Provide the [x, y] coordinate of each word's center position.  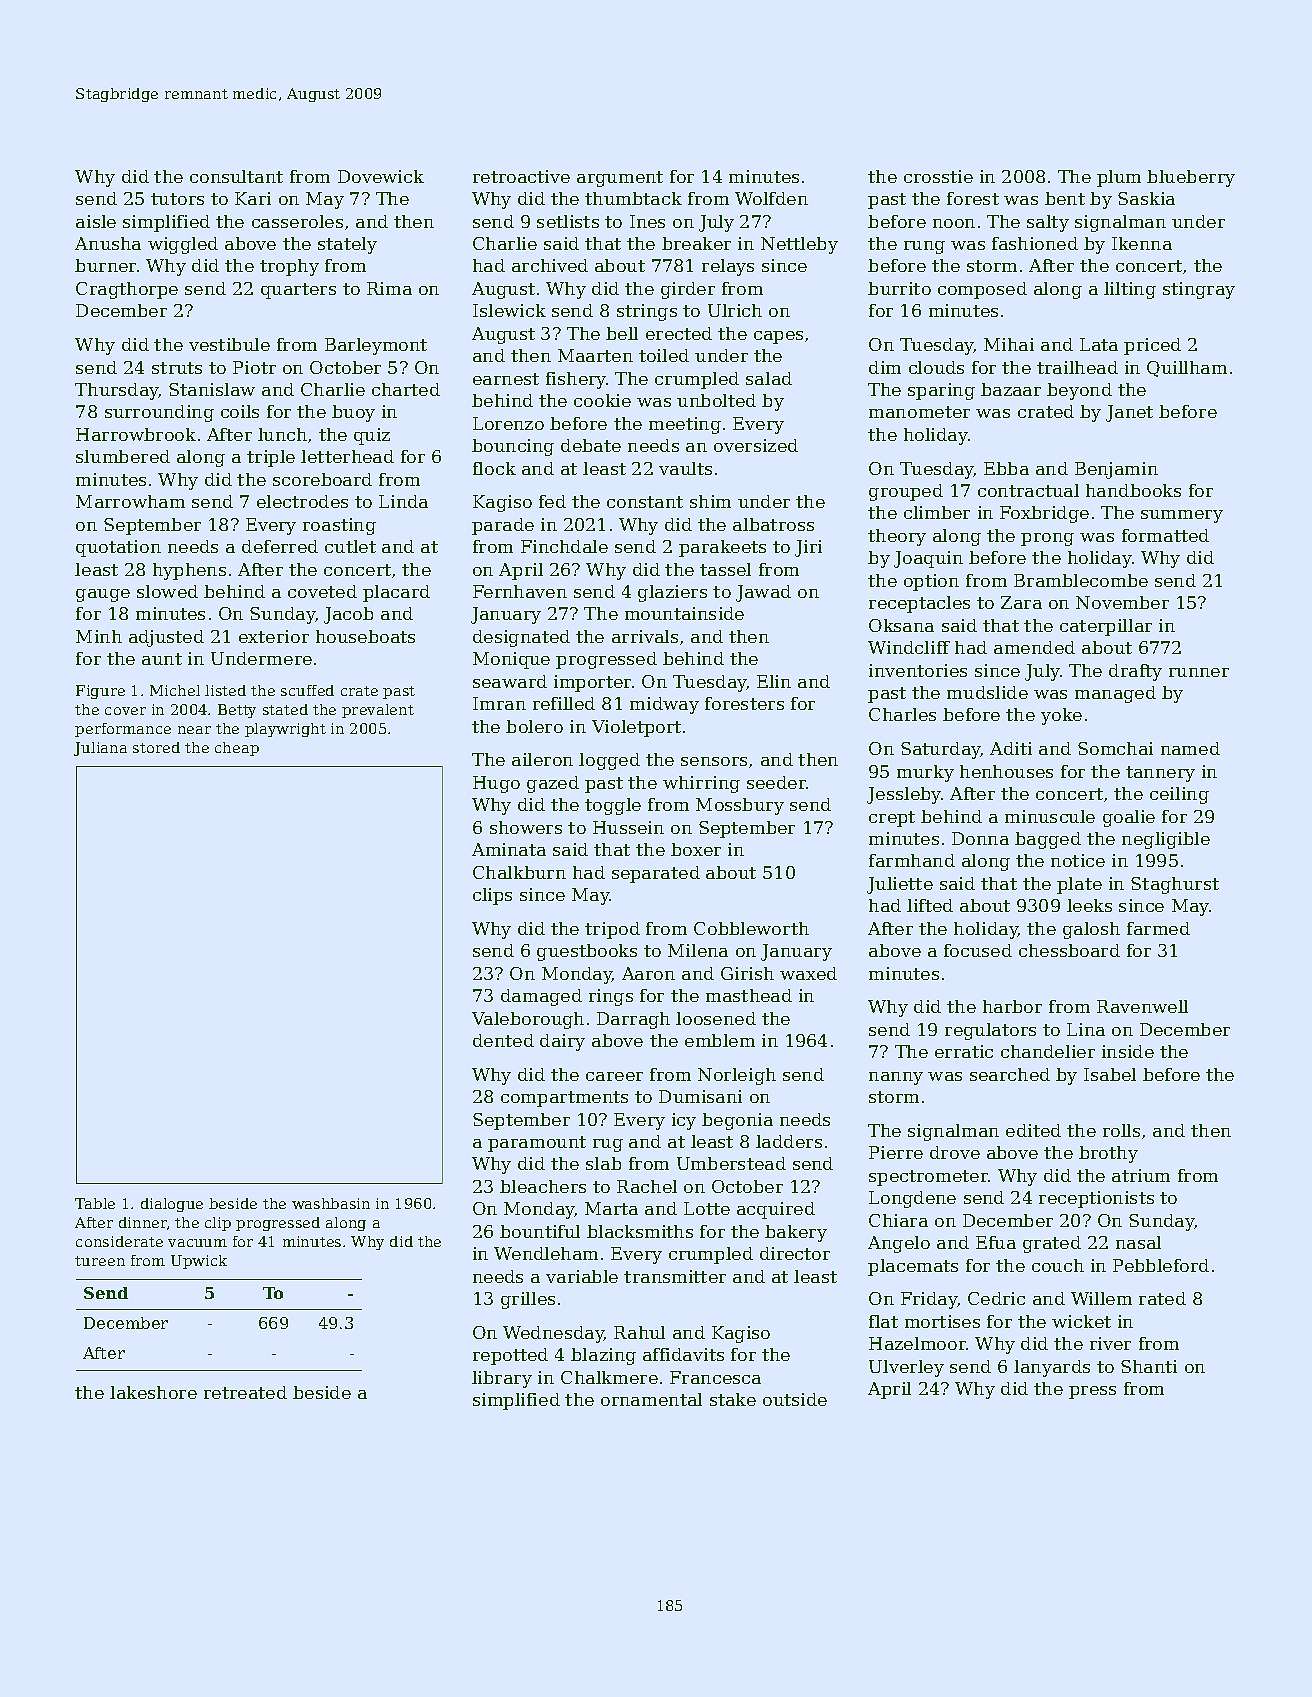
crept [892, 819]
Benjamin [1116, 470]
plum [1119, 178]
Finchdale [564, 546]
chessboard [1069, 950]
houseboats [365, 636]
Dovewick [381, 176]
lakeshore [153, 1392]
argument [620, 179]
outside [795, 1399]
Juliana [100, 749]
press [1092, 1392]
